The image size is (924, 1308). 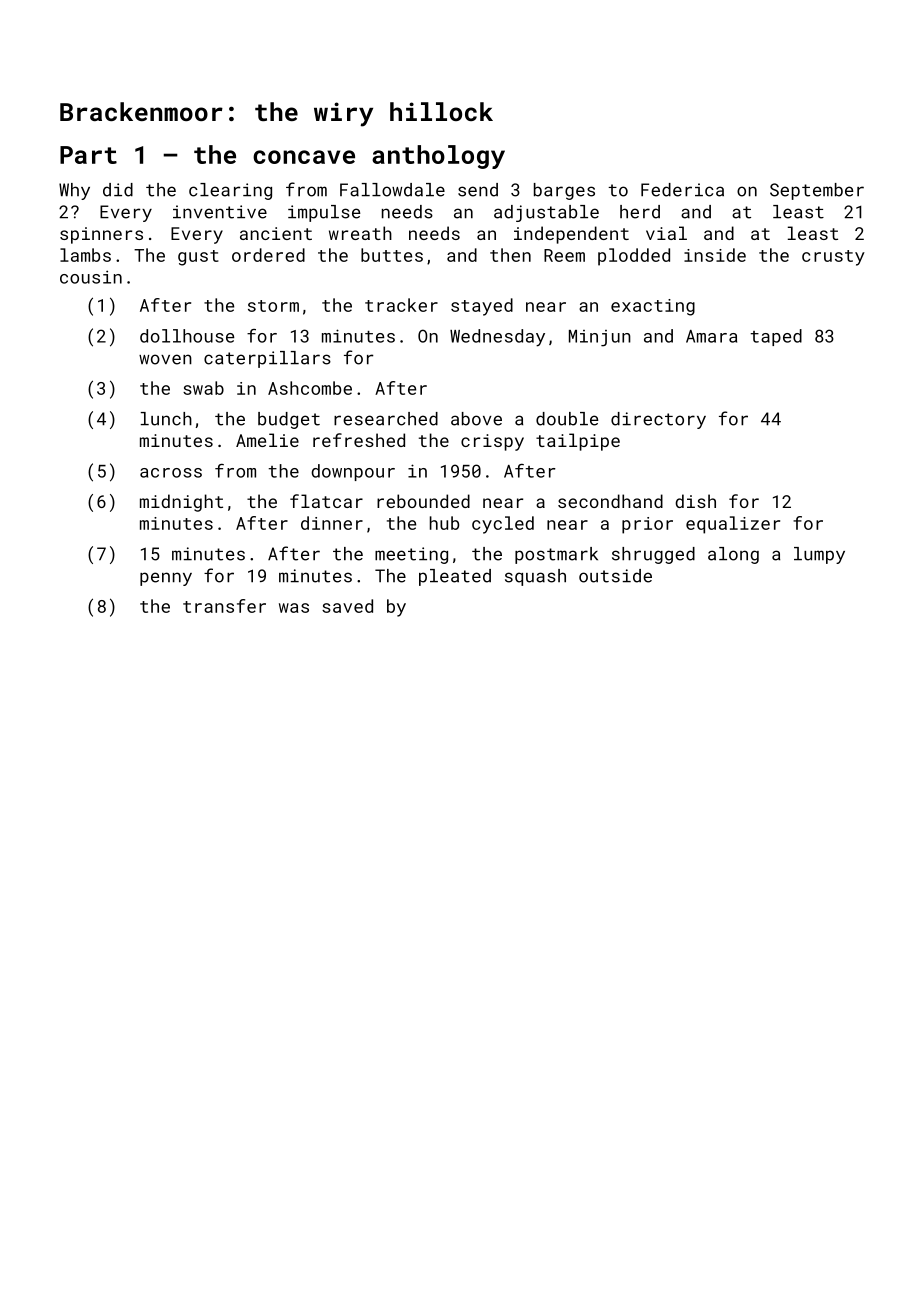 What do you see at coordinates (476, 419) in the screenshot?
I see `above` at bounding box center [476, 419].
